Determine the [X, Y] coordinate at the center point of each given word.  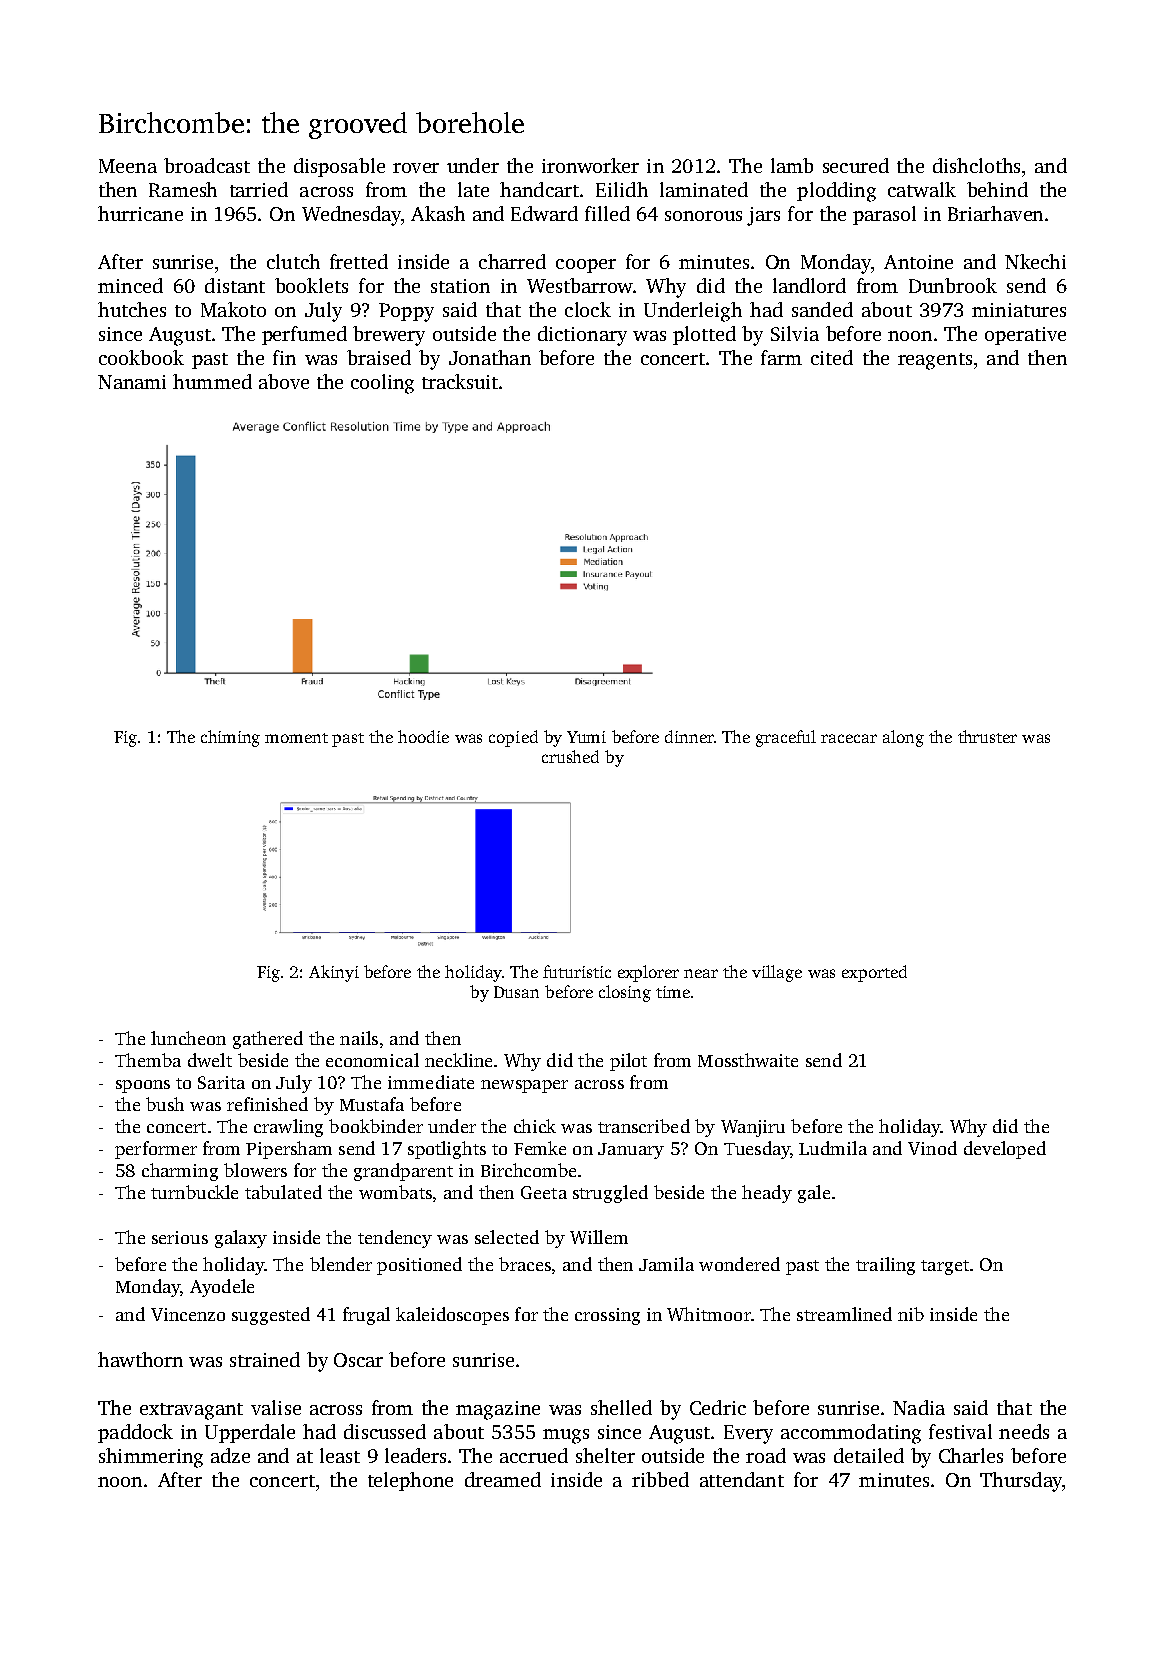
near [701, 973]
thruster [987, 736]
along [903, 738]
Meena [128, 166]
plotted [704, 335]
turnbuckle [194, 1192]
